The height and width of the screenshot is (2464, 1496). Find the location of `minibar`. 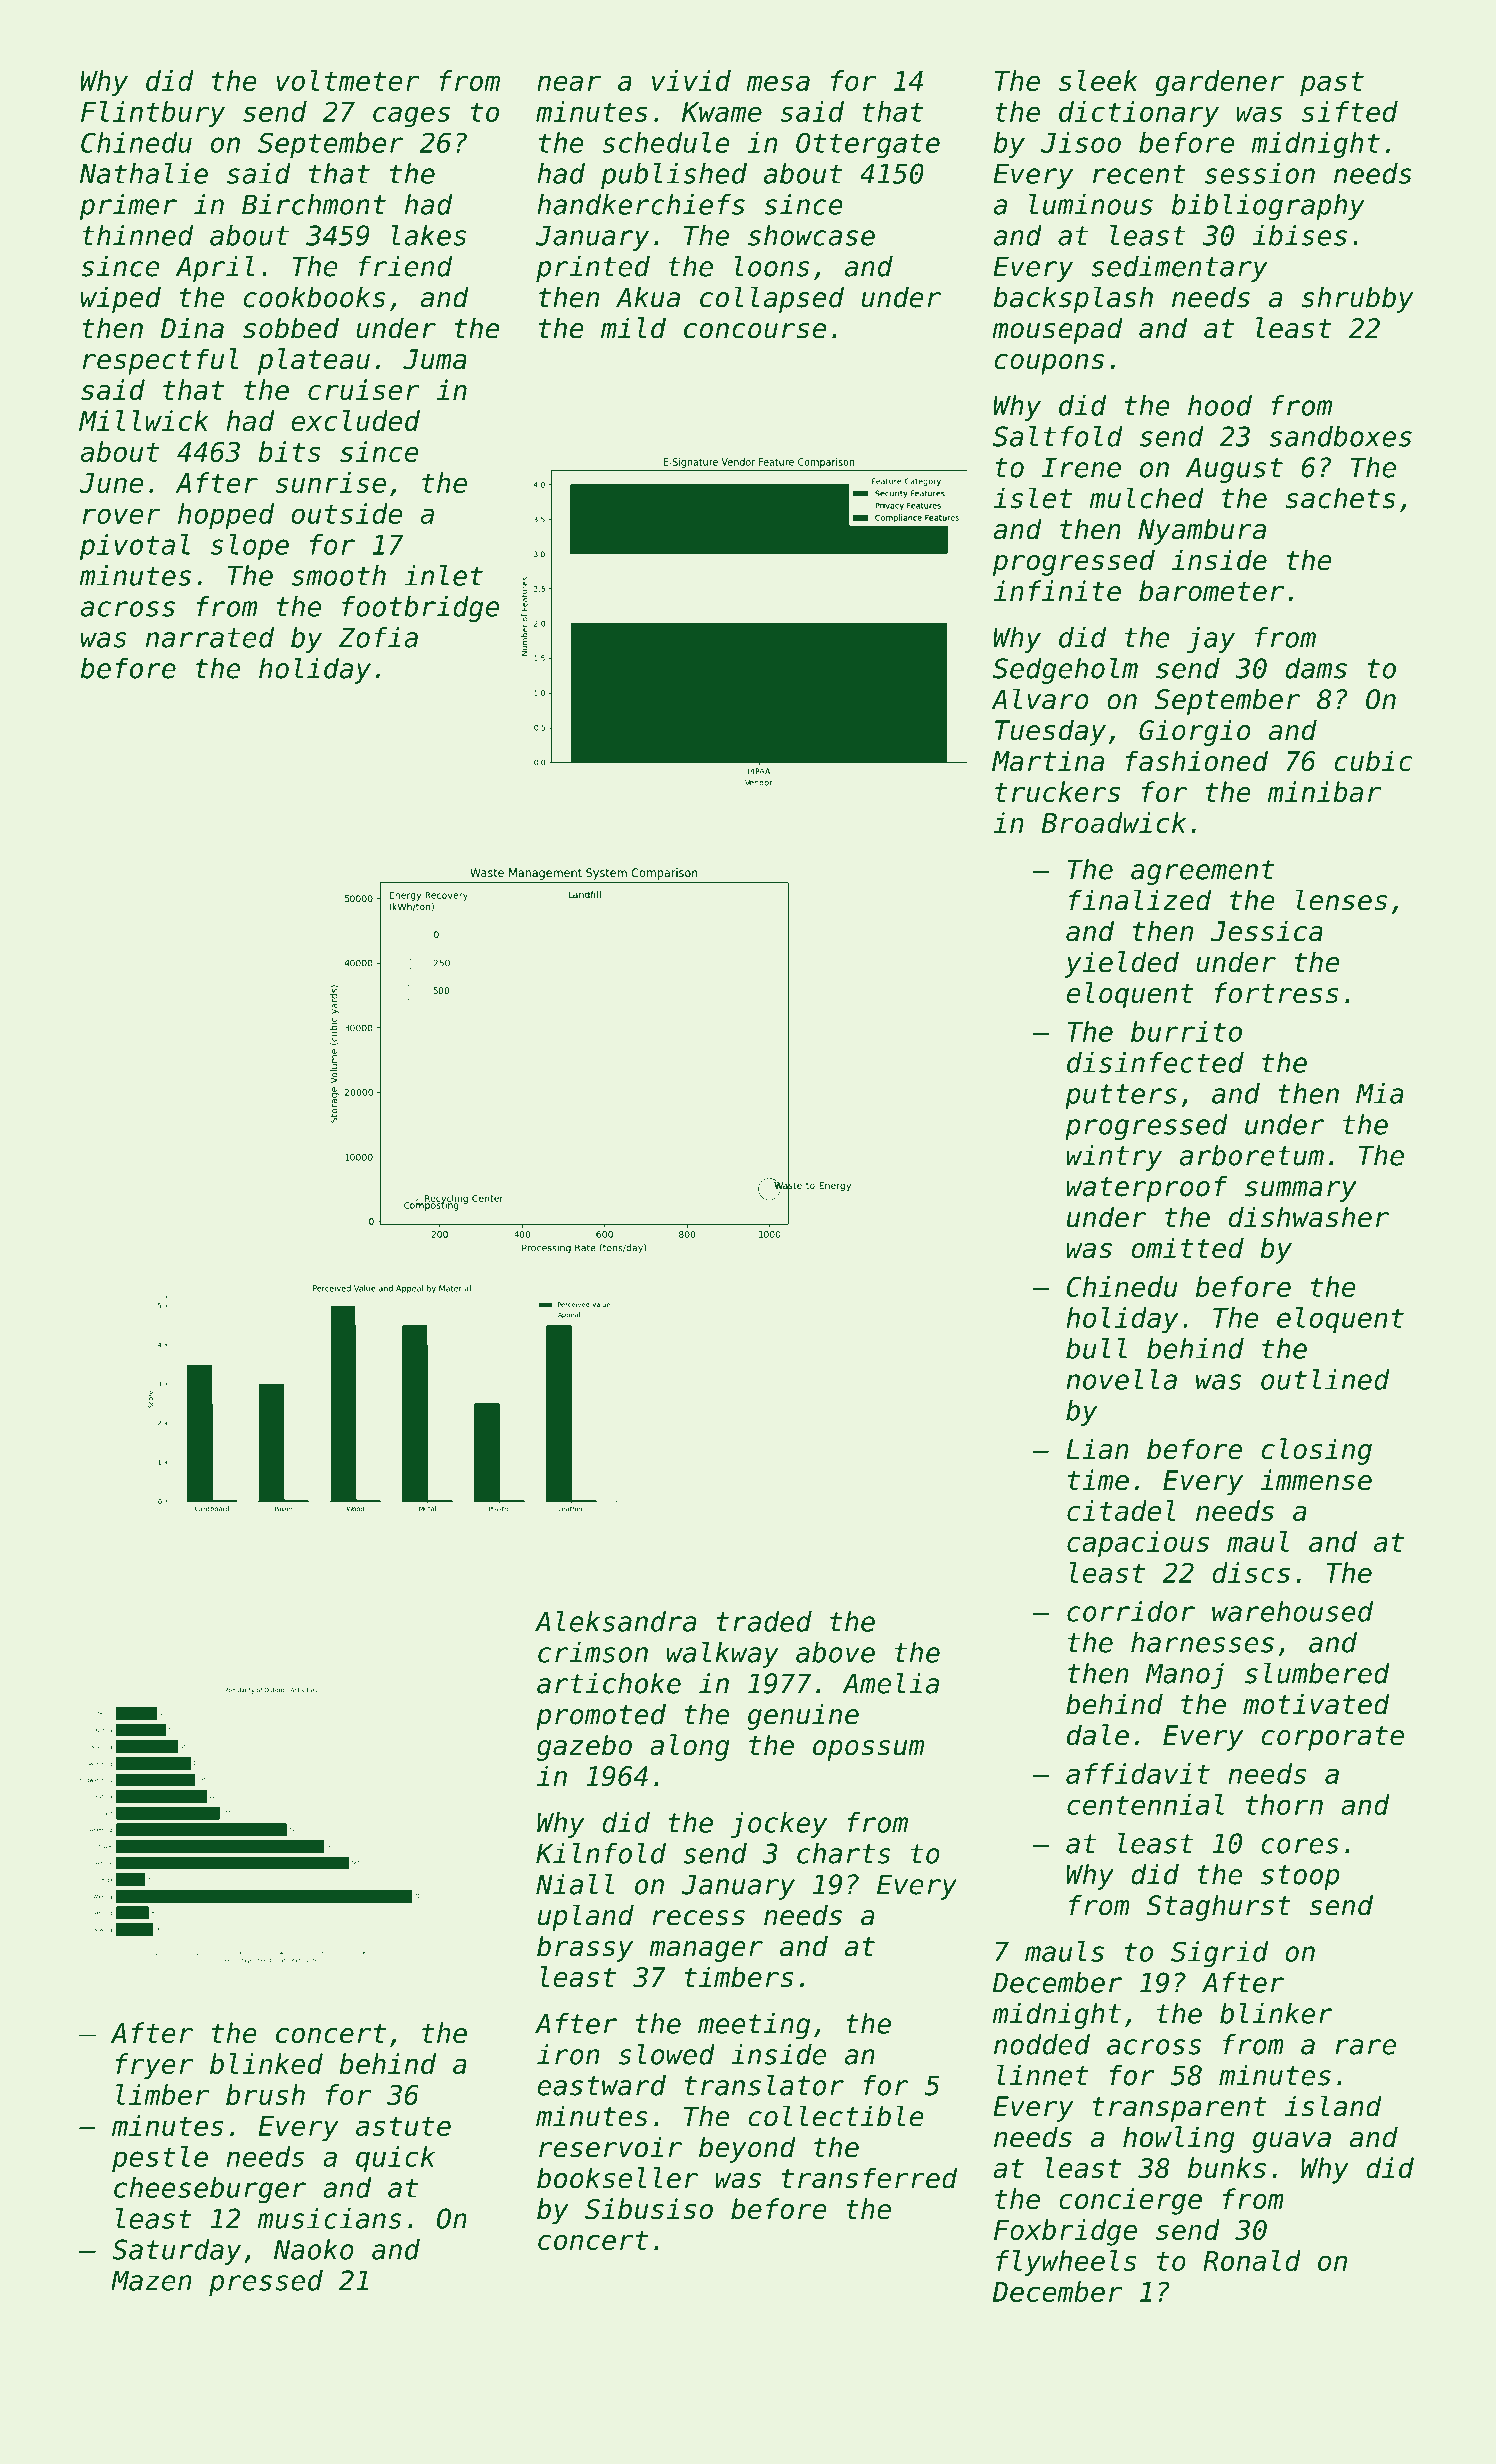

minibar is located at coordinates (1324, 792).
